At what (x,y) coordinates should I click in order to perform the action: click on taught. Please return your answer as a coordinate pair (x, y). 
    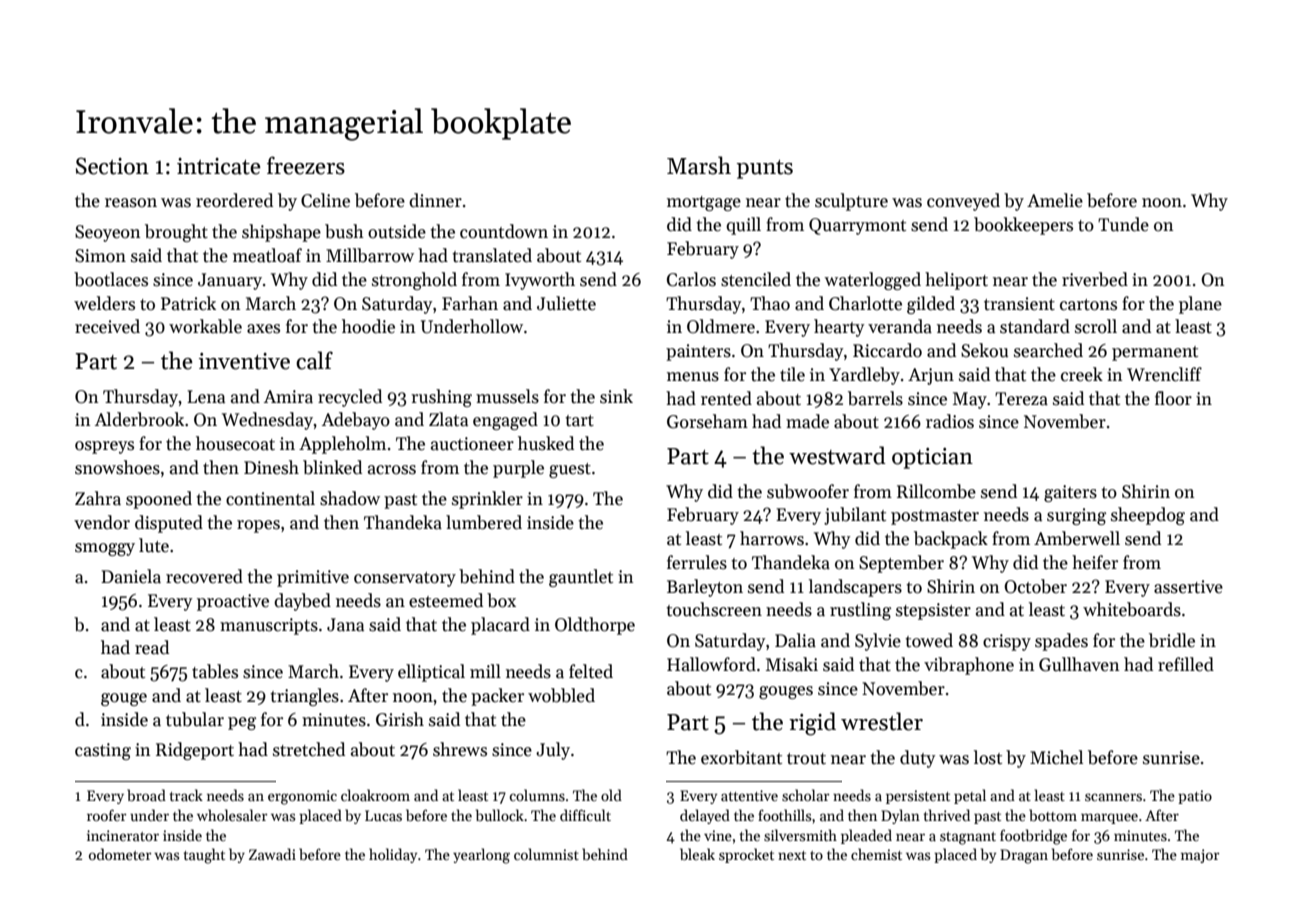
    Looking at the image, I should click on (204, 856).
